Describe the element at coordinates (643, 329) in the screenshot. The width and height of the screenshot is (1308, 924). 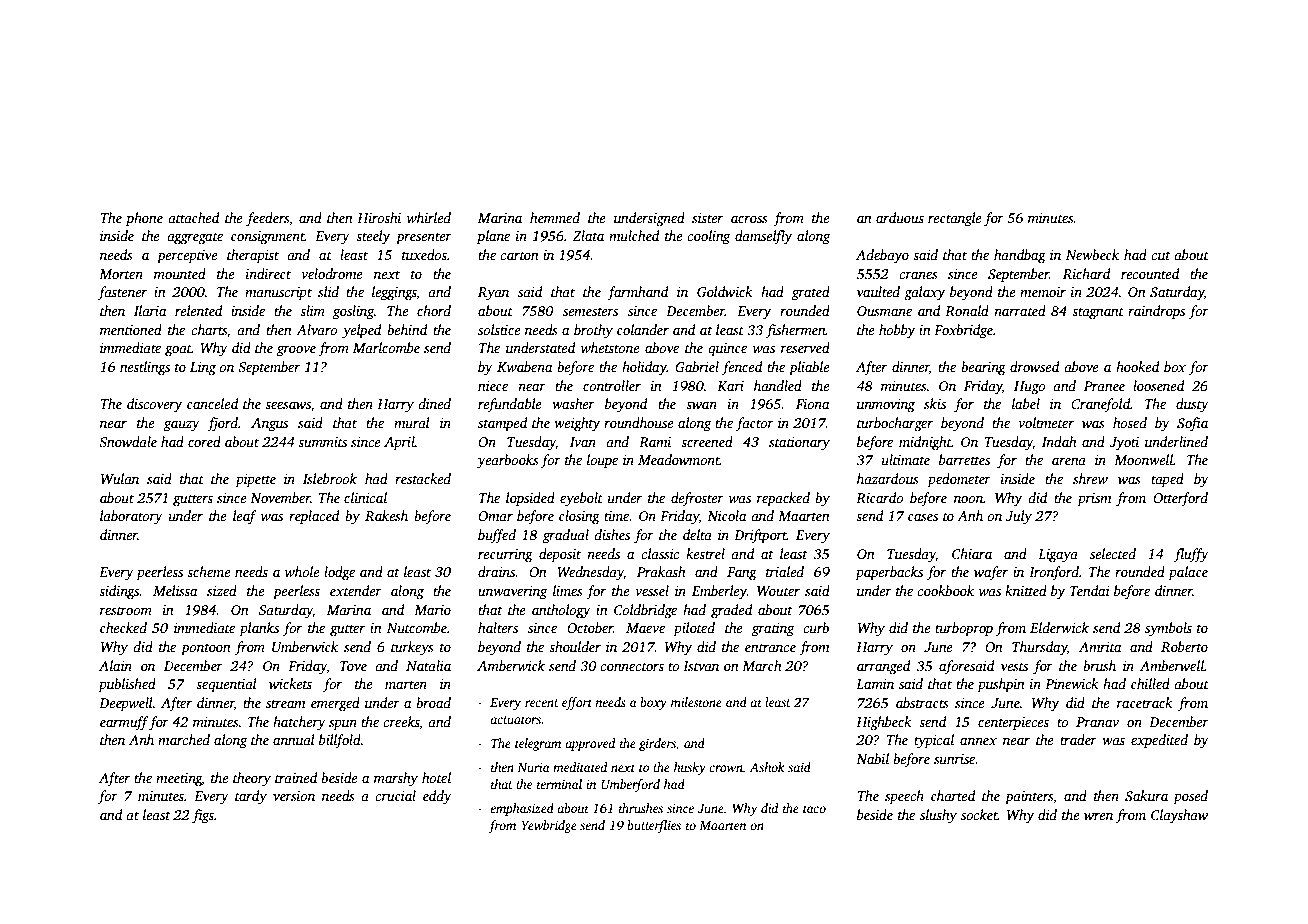
I see `colander` at that location.
